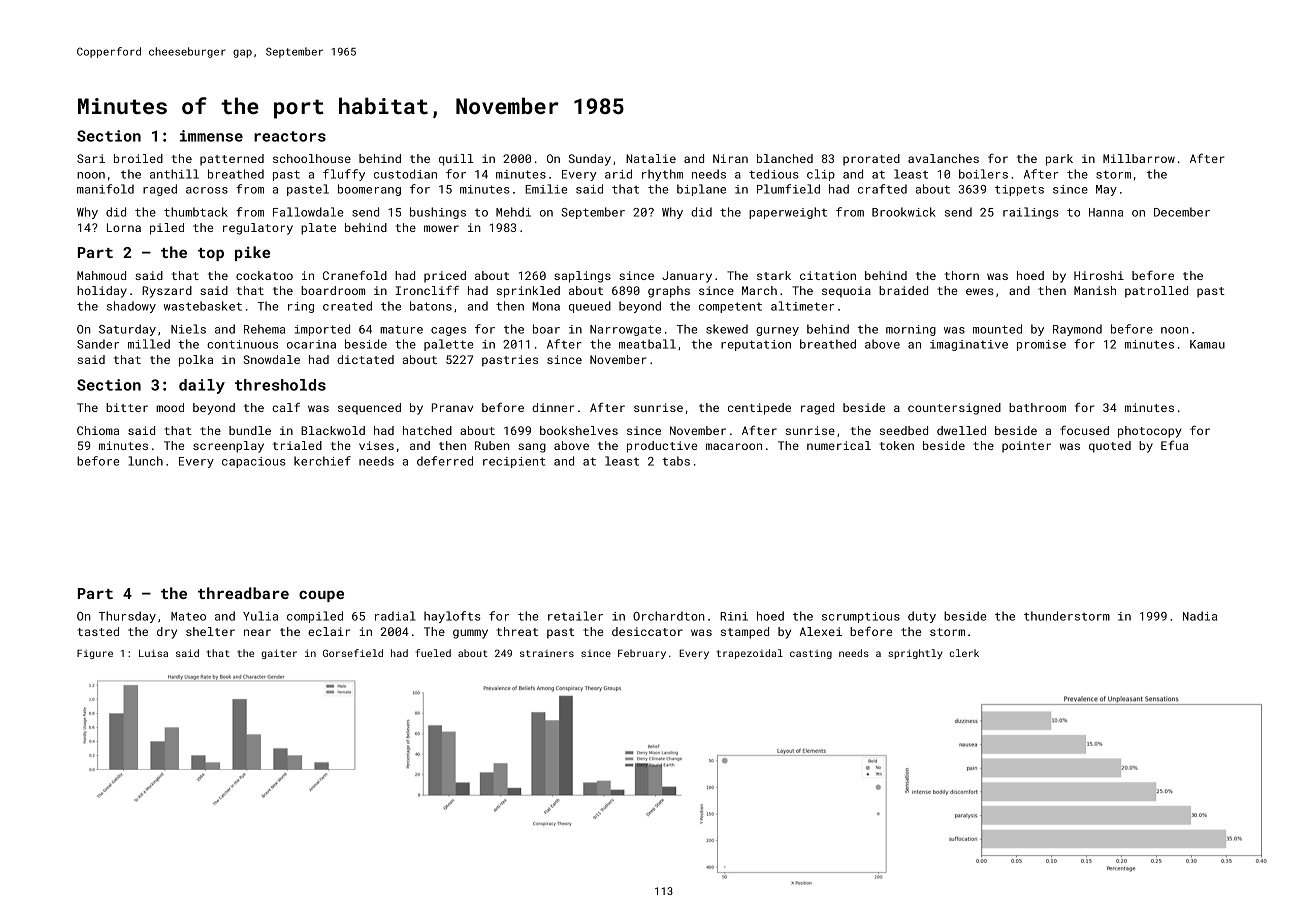 The height and width of the document is (924, 1308). I want to click on Nadia, so click(1200, 616).
